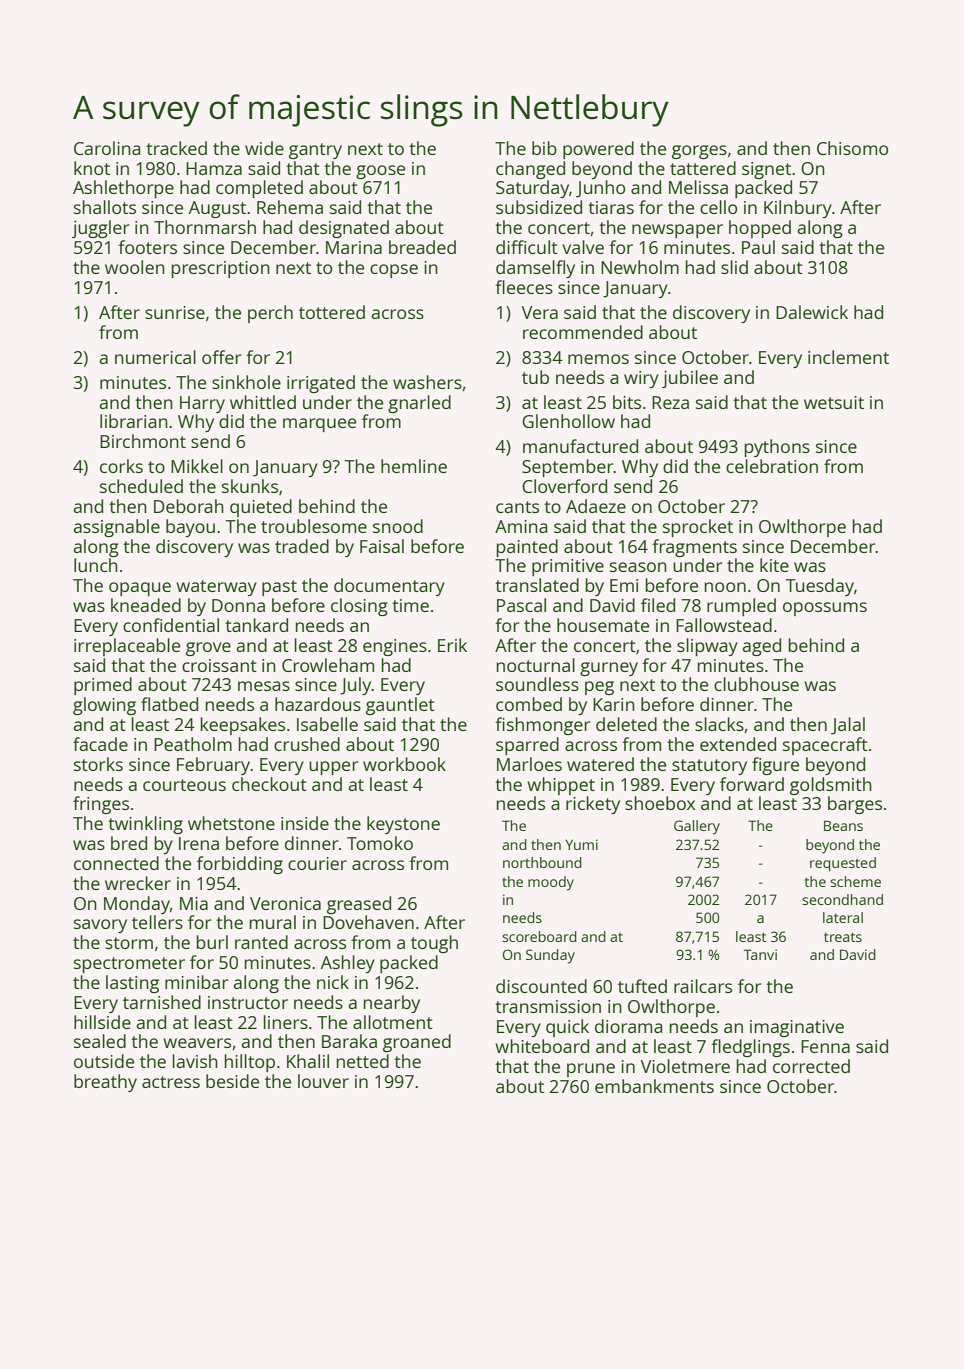 The image size is (964, 1369). Describe the element at coordinates (741, 607) in the page. I see `rumpled` at that location.
